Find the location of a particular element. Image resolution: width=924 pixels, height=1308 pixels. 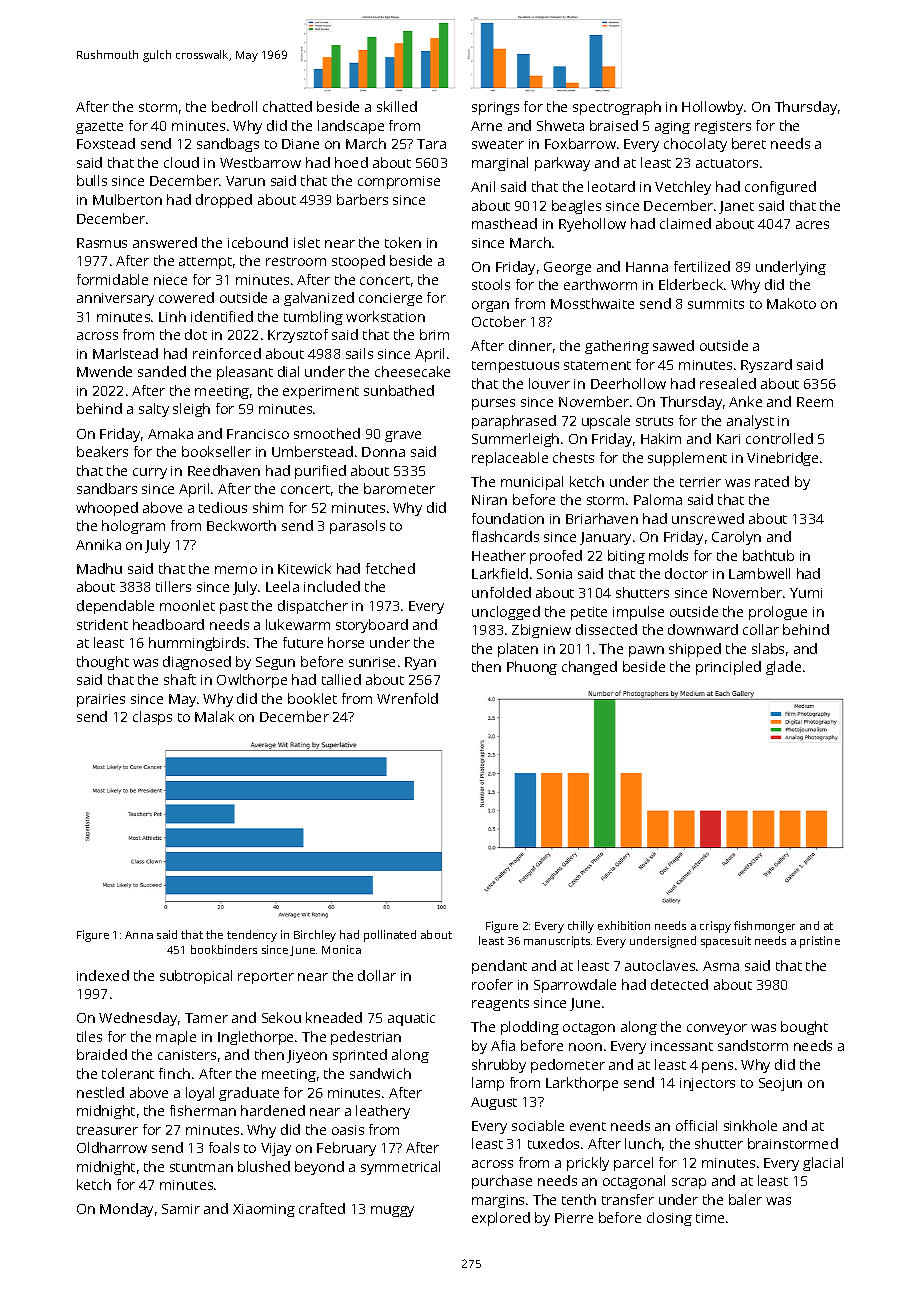

fishmonger is located at coordinates (764, 927).
